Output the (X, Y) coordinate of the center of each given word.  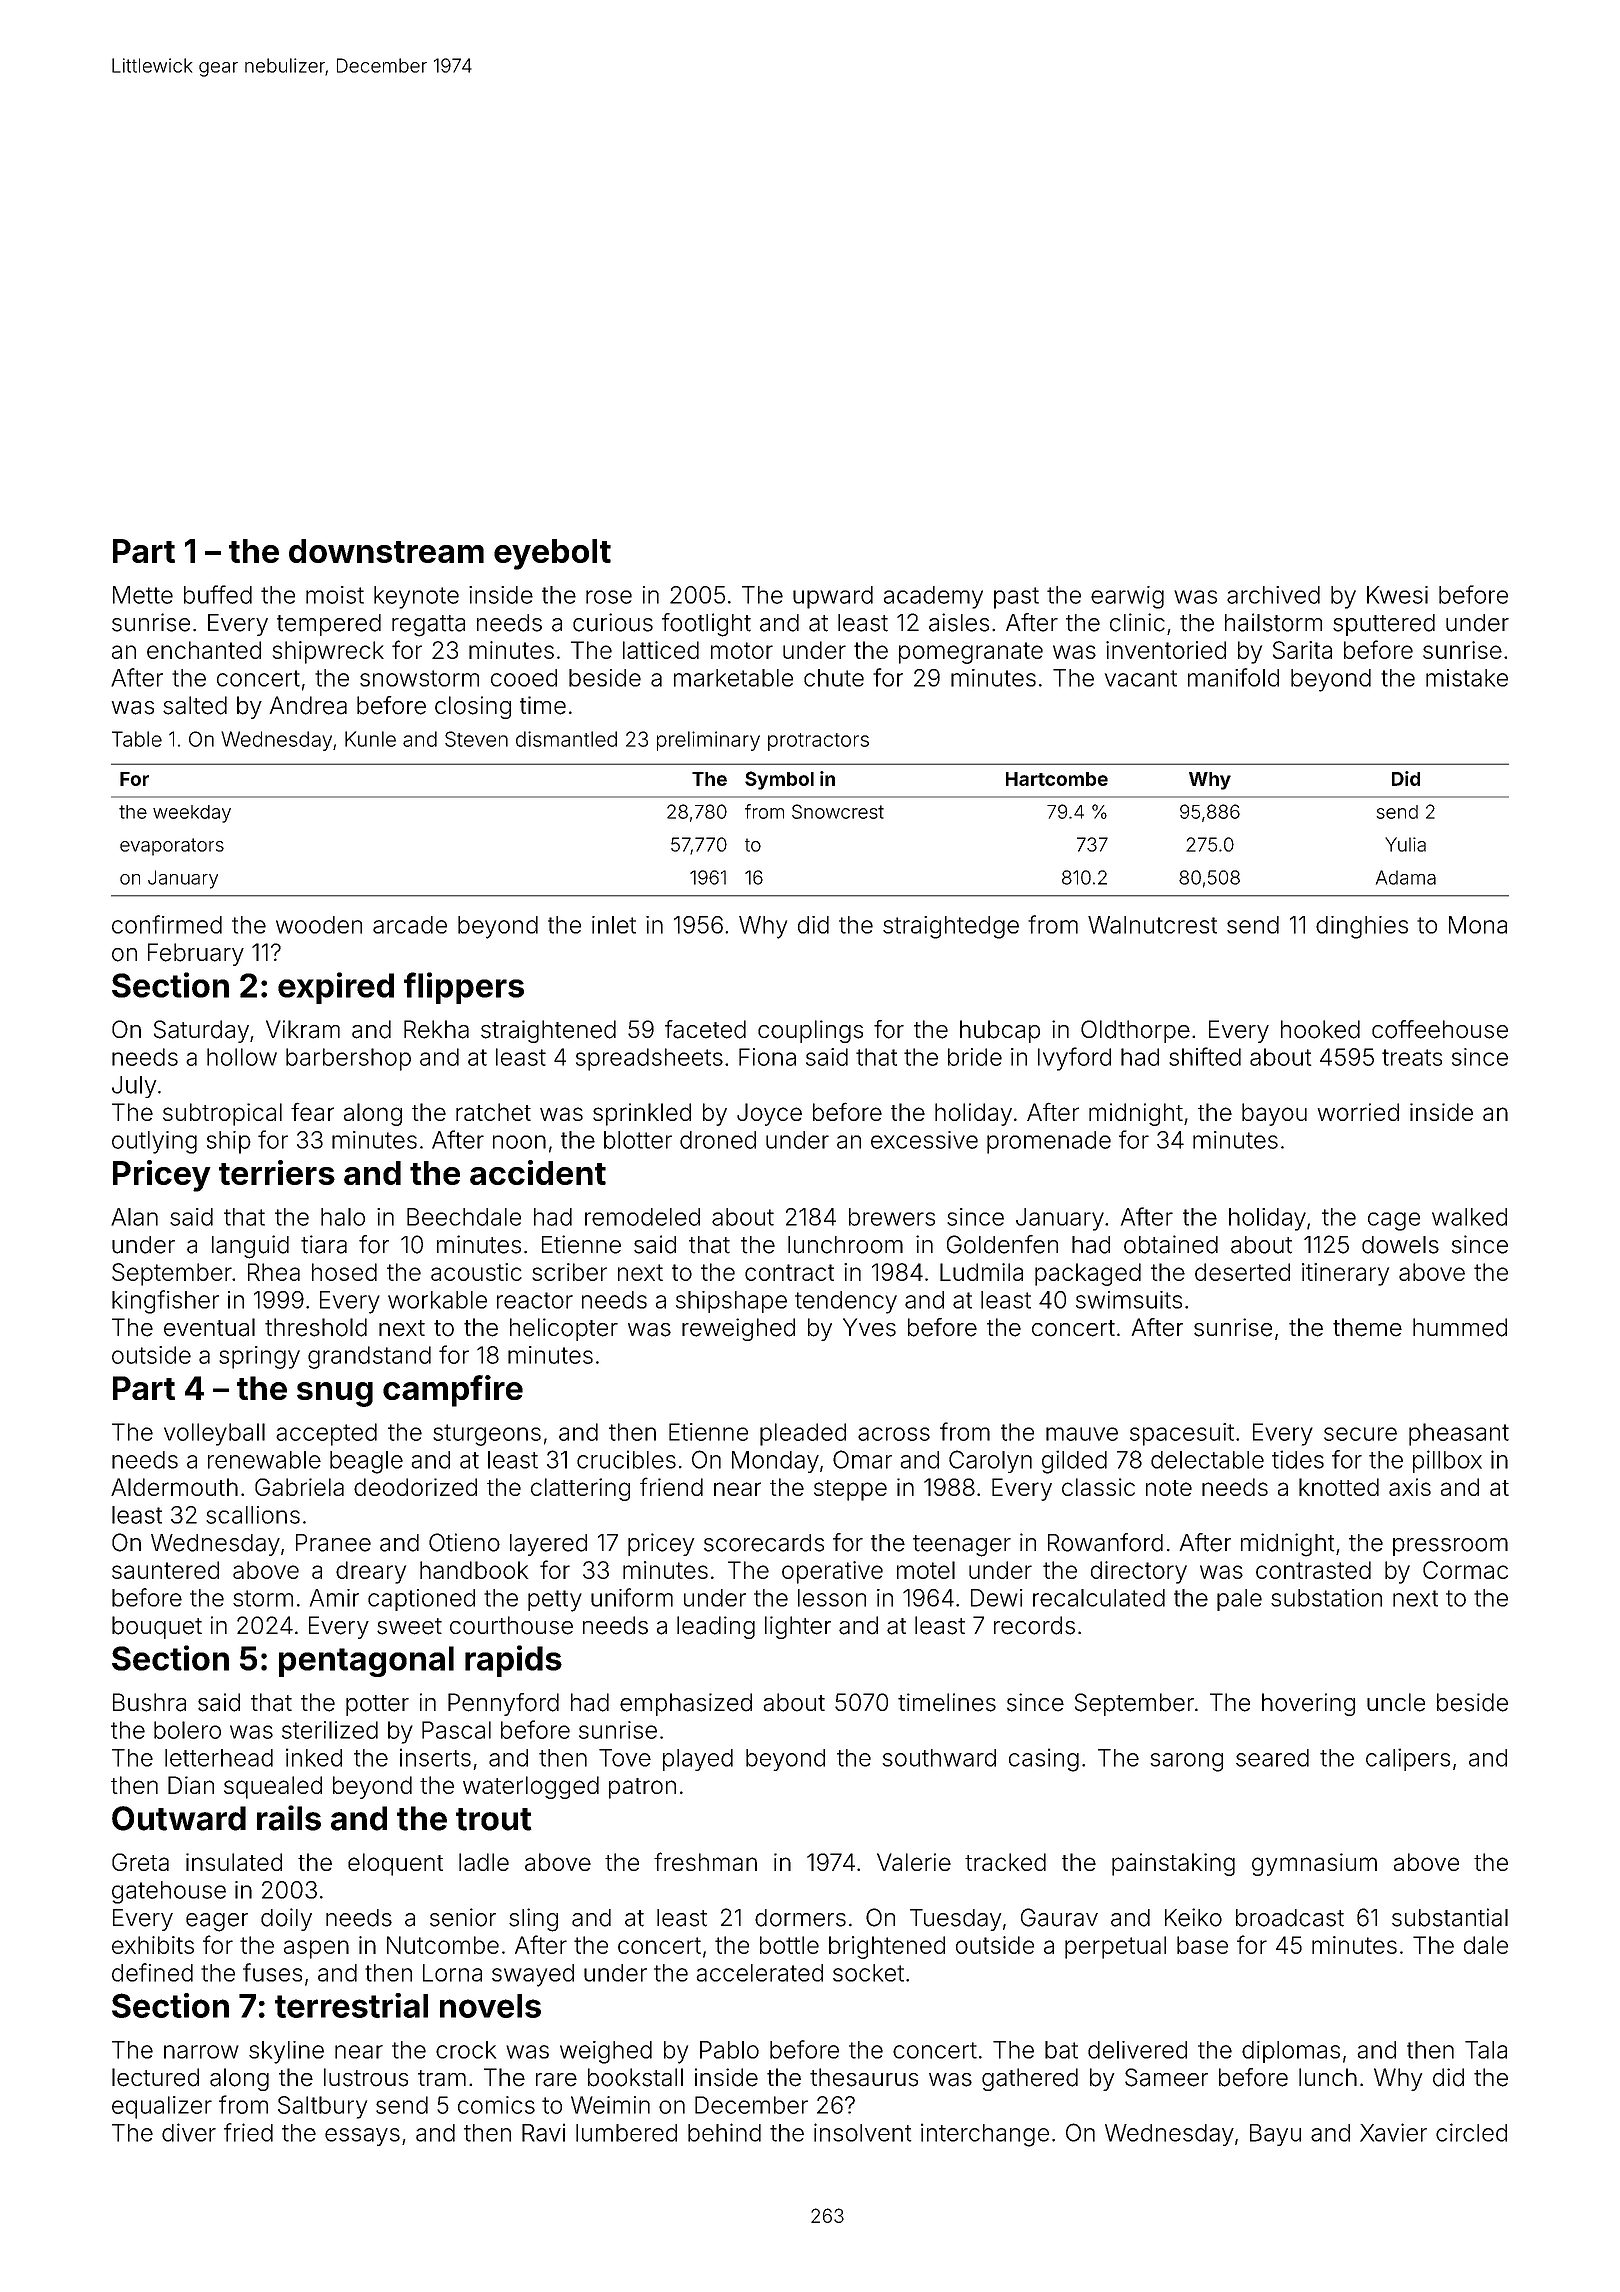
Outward (179, 1818)
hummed (1460, 1327)
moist (335, 595)
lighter (798, 1627)
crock (466, 2050)
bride (975, 1057)
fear (312, 1112)
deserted (1242, 1272)
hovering (1308, 1704)
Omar (862, 1459)
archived (1273, 595)
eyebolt (552, 554)
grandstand (369, 1357)
